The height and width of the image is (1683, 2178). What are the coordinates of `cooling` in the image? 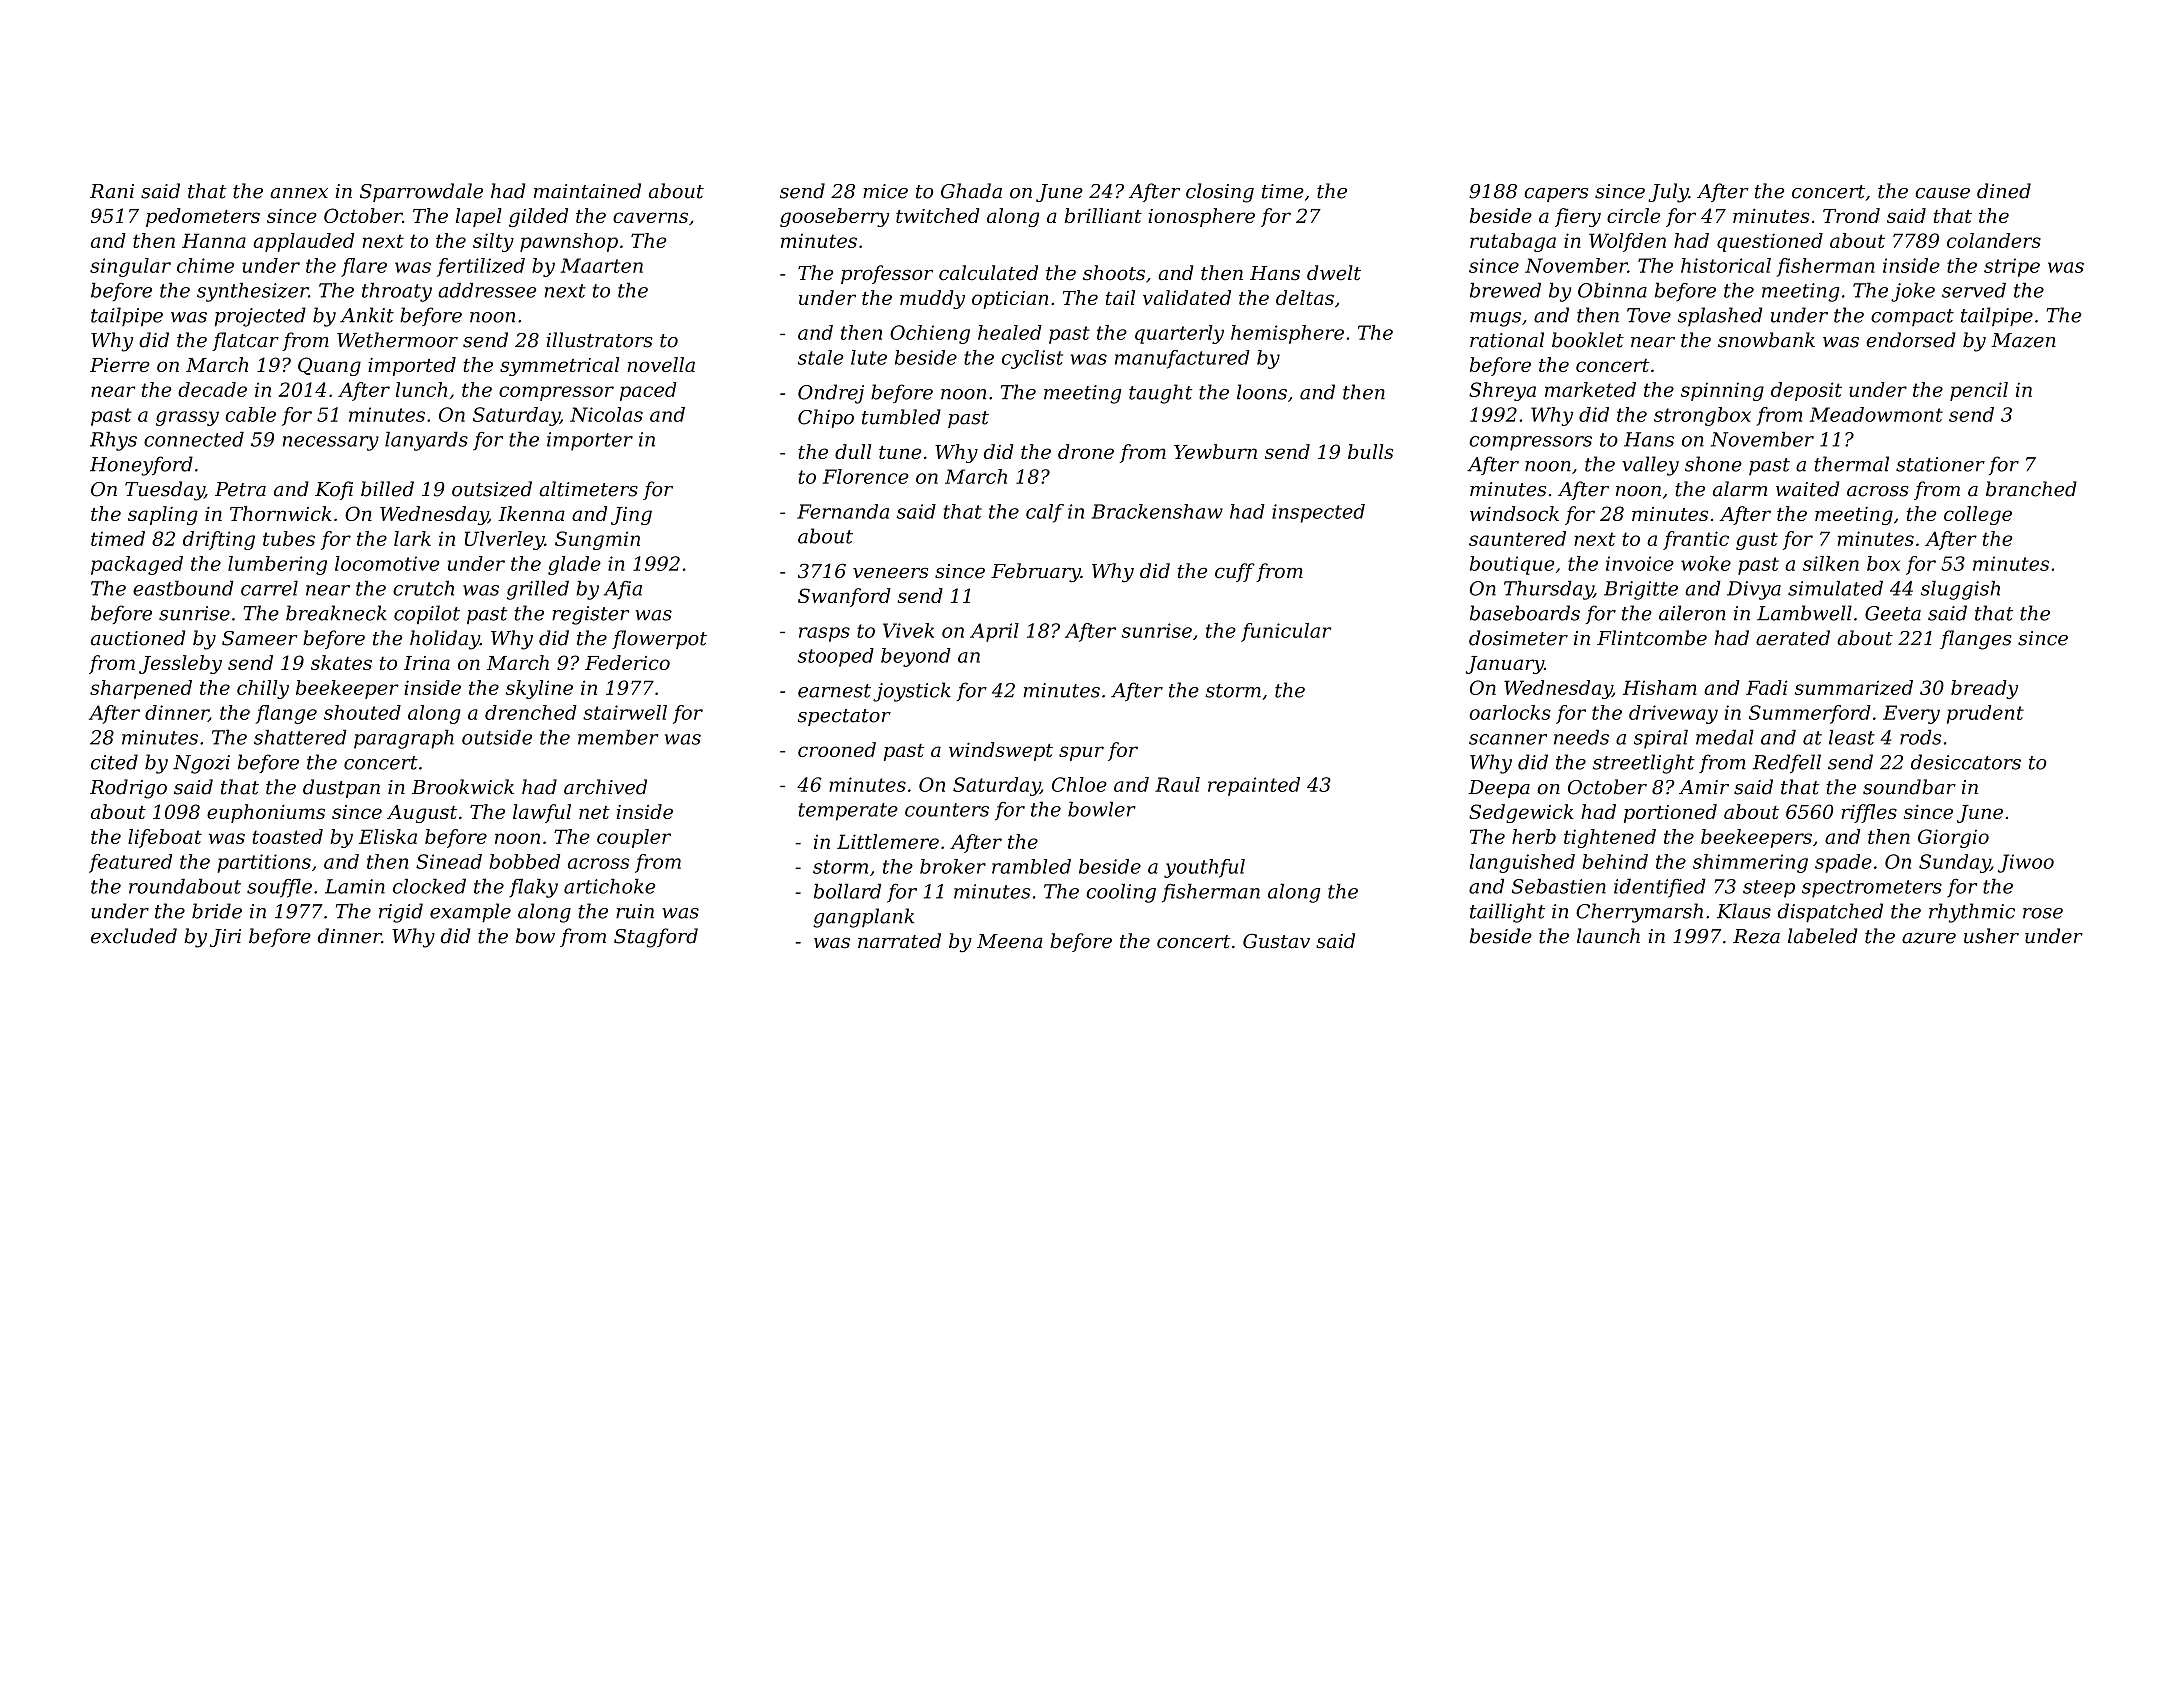 It's located at (1121, 893).
